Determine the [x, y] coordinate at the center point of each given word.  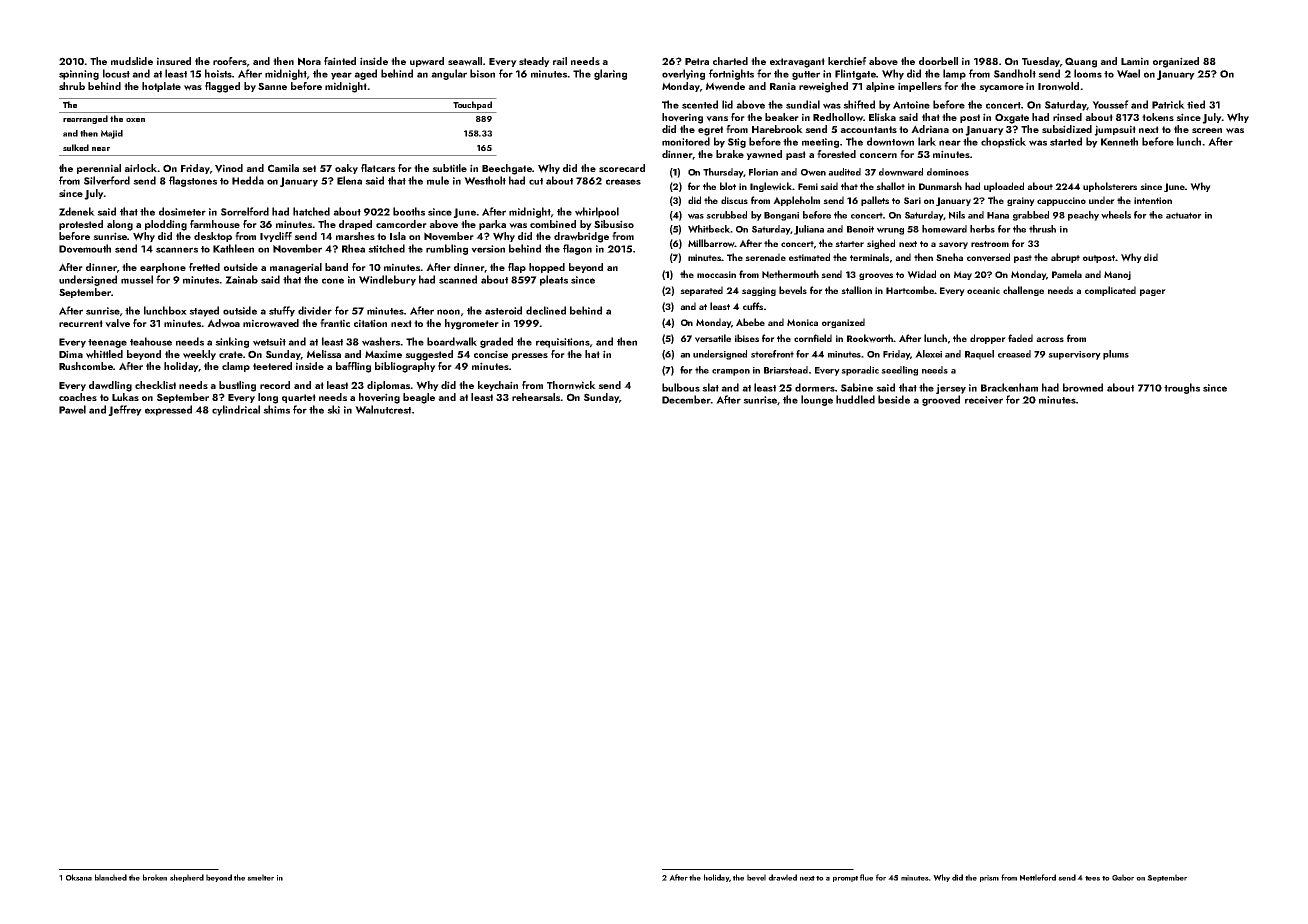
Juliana [809, 230]
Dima [71, 354]
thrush [1042, 229]
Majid [112, 134]
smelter [260, 877]
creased [1014, 354]
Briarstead [786, 370]
